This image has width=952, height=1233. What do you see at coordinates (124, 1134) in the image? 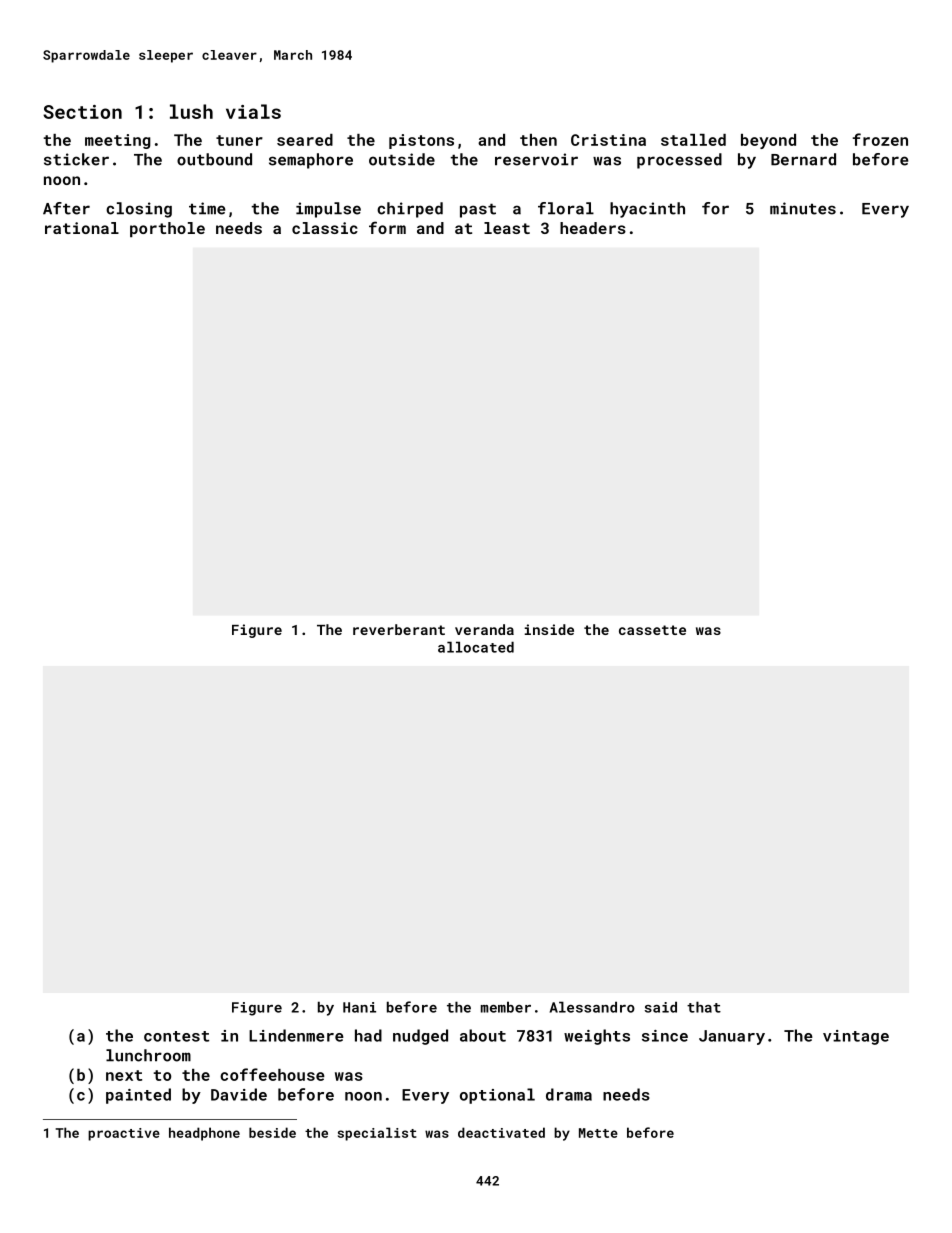
I see `proactive` at bounding box center [124, 1134].
